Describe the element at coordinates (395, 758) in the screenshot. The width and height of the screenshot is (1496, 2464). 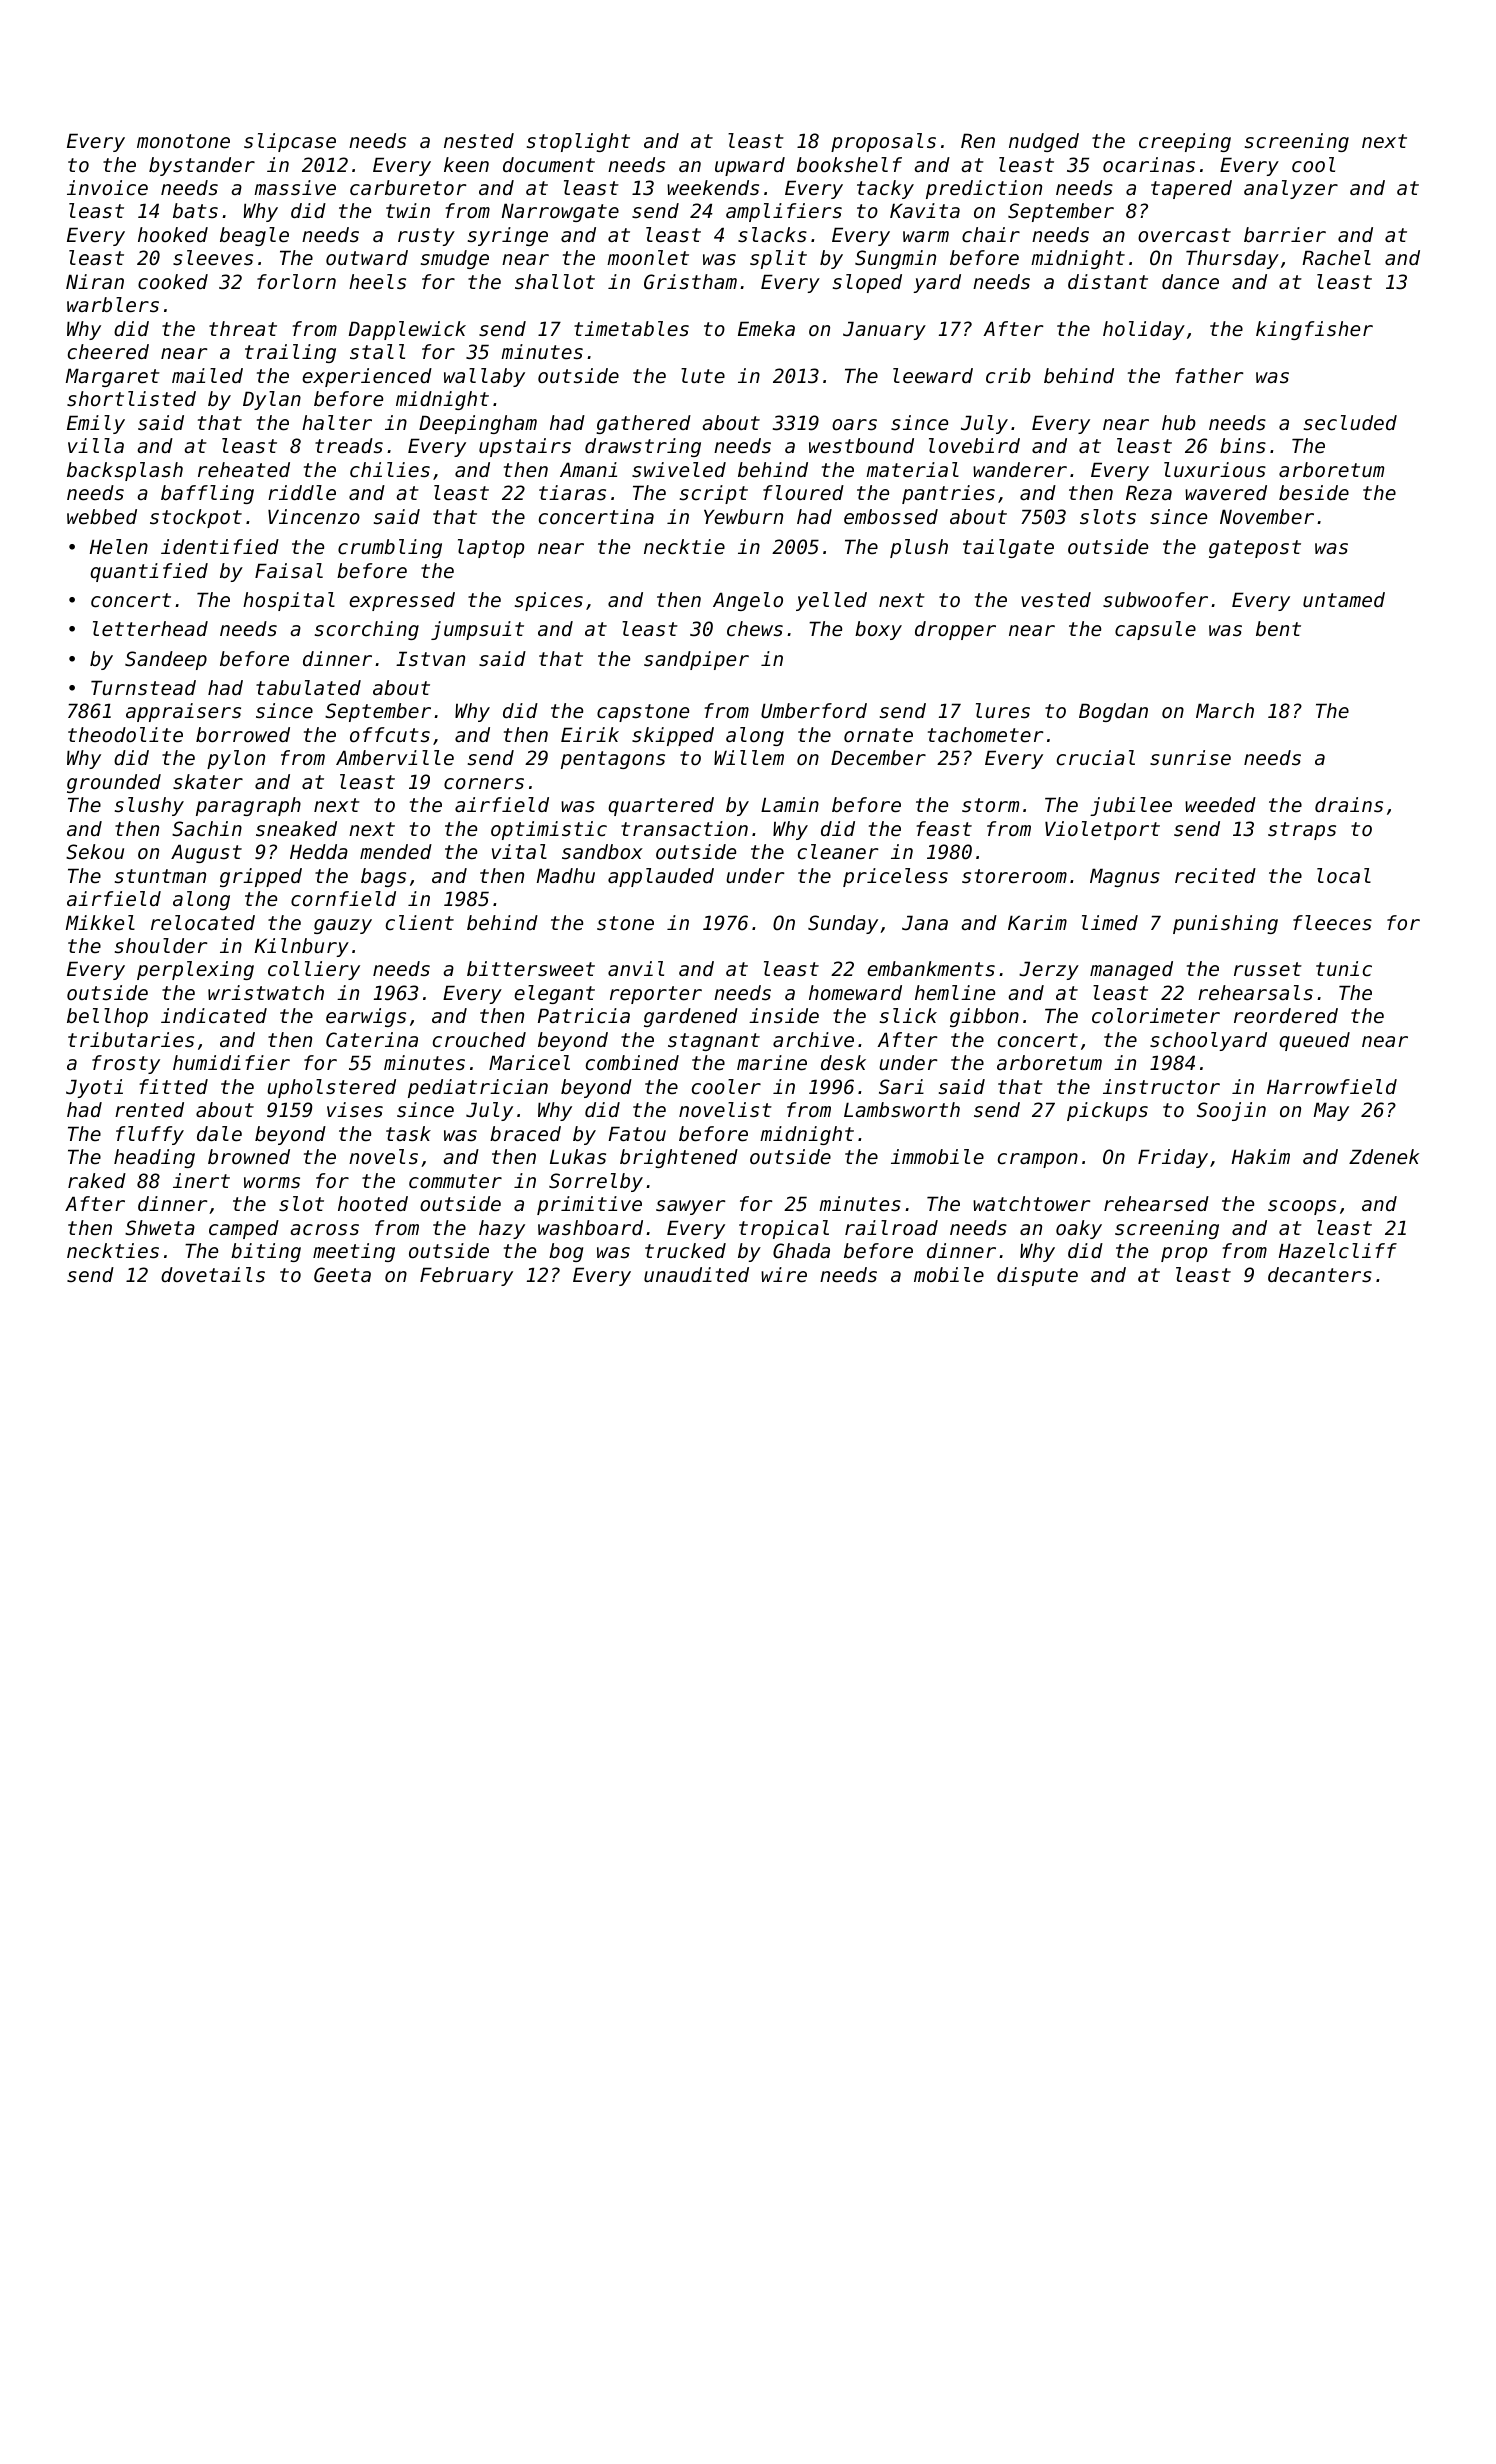
I see `Amberville` at that location.
